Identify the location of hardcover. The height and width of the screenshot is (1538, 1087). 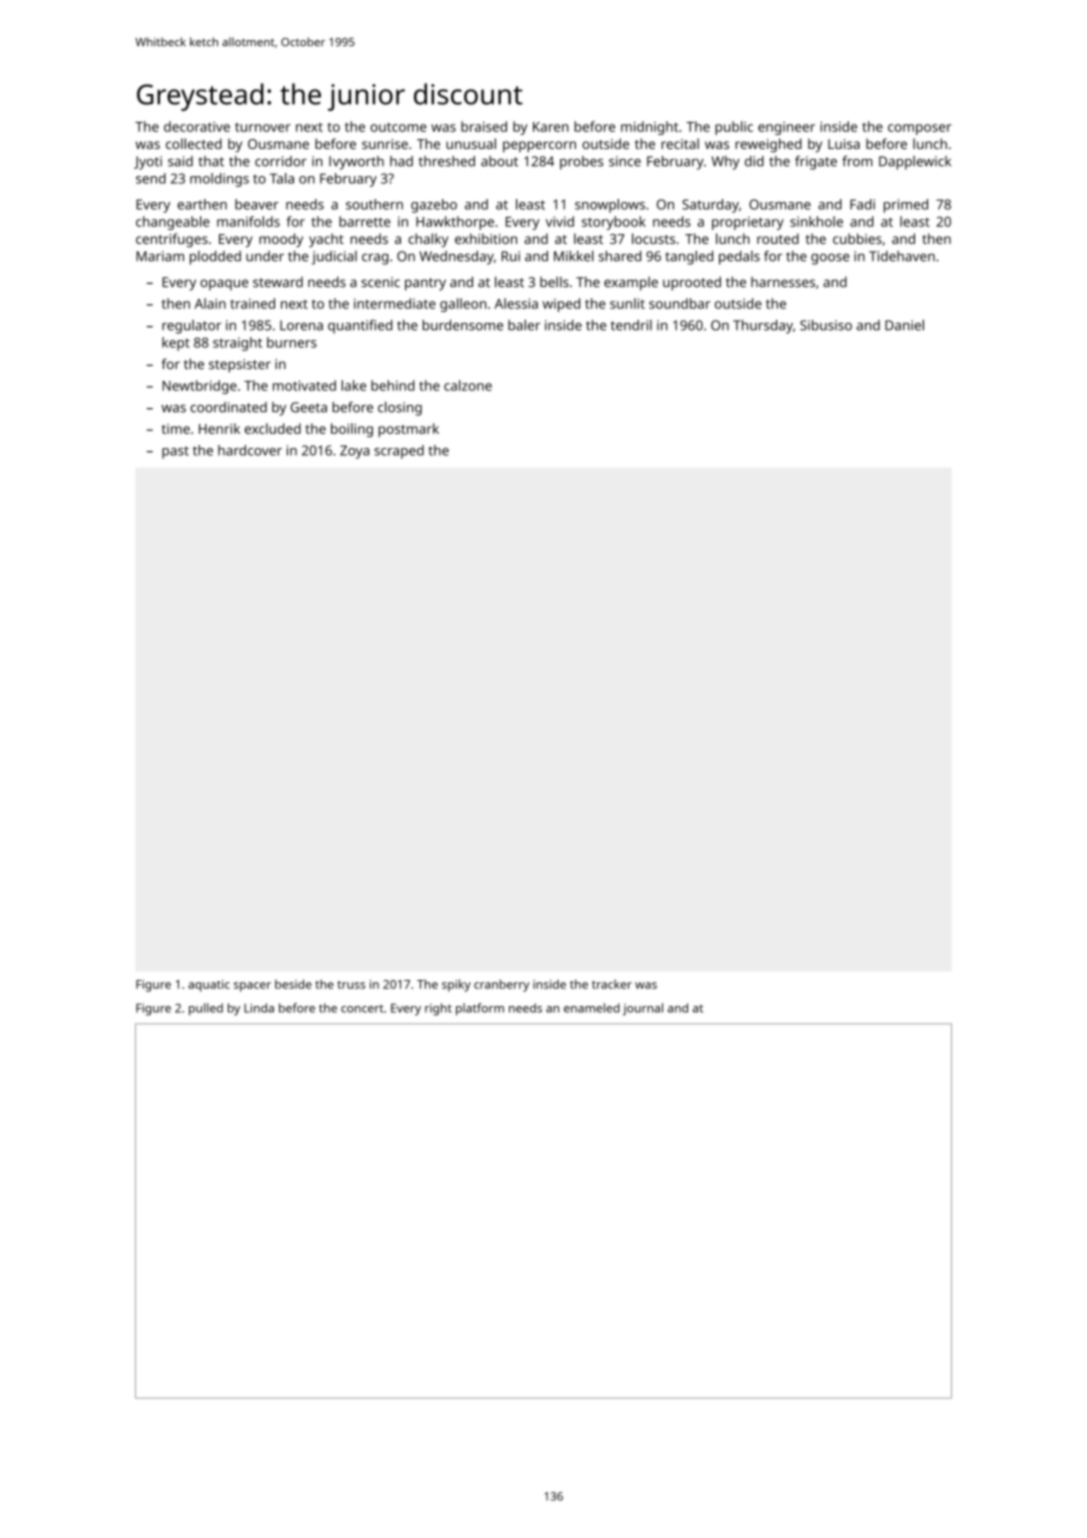
(250, 450).
